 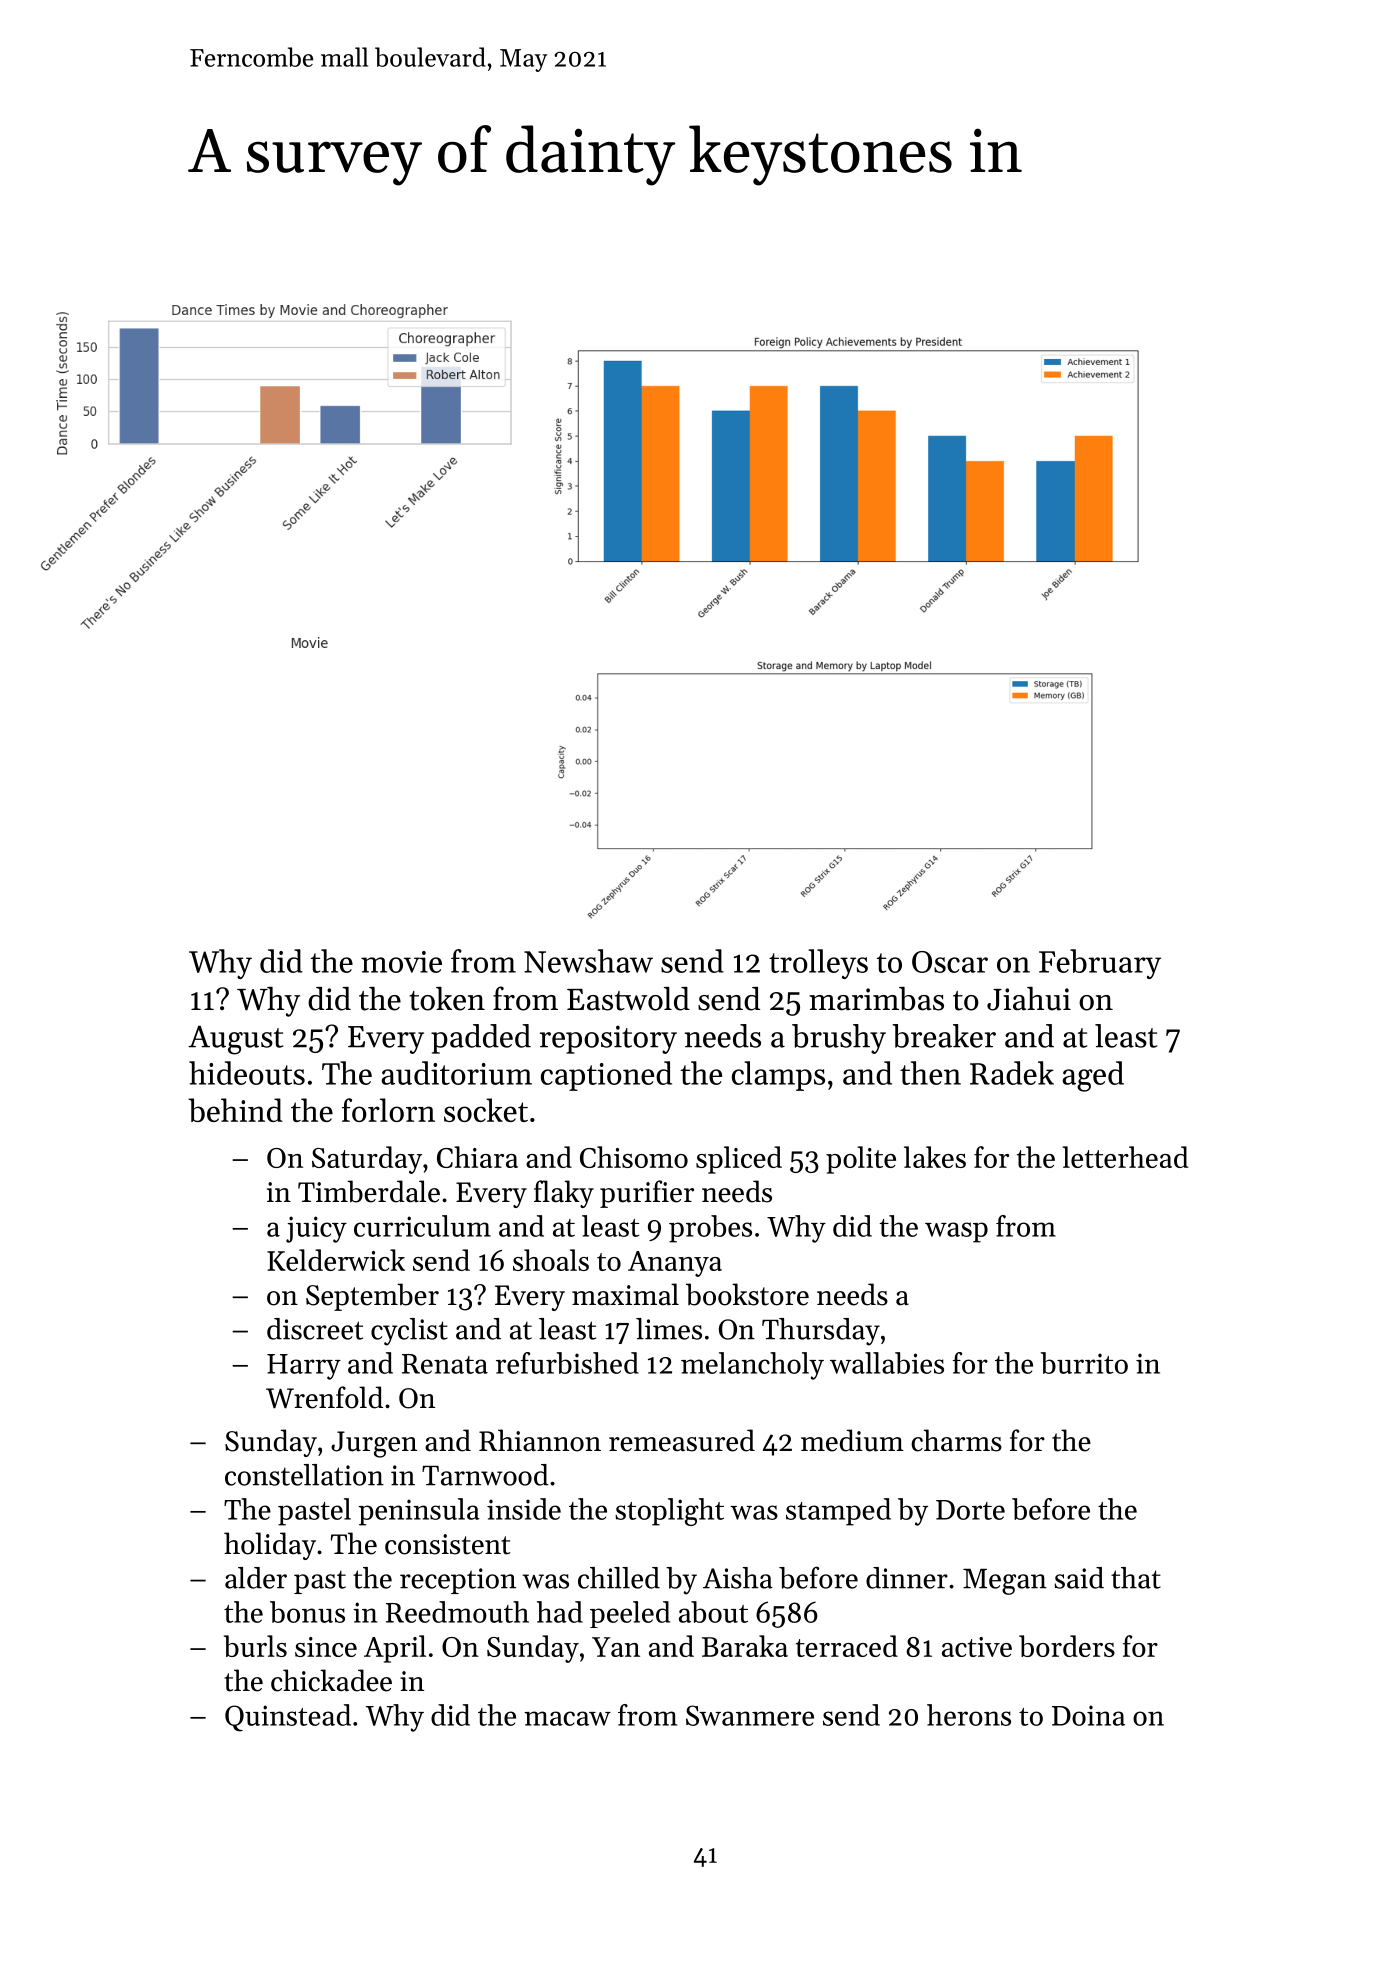 What do you see at coordinates (247, 1073) in the screenshot?
I see `hideouts` at bounding box center [247, 1073].
